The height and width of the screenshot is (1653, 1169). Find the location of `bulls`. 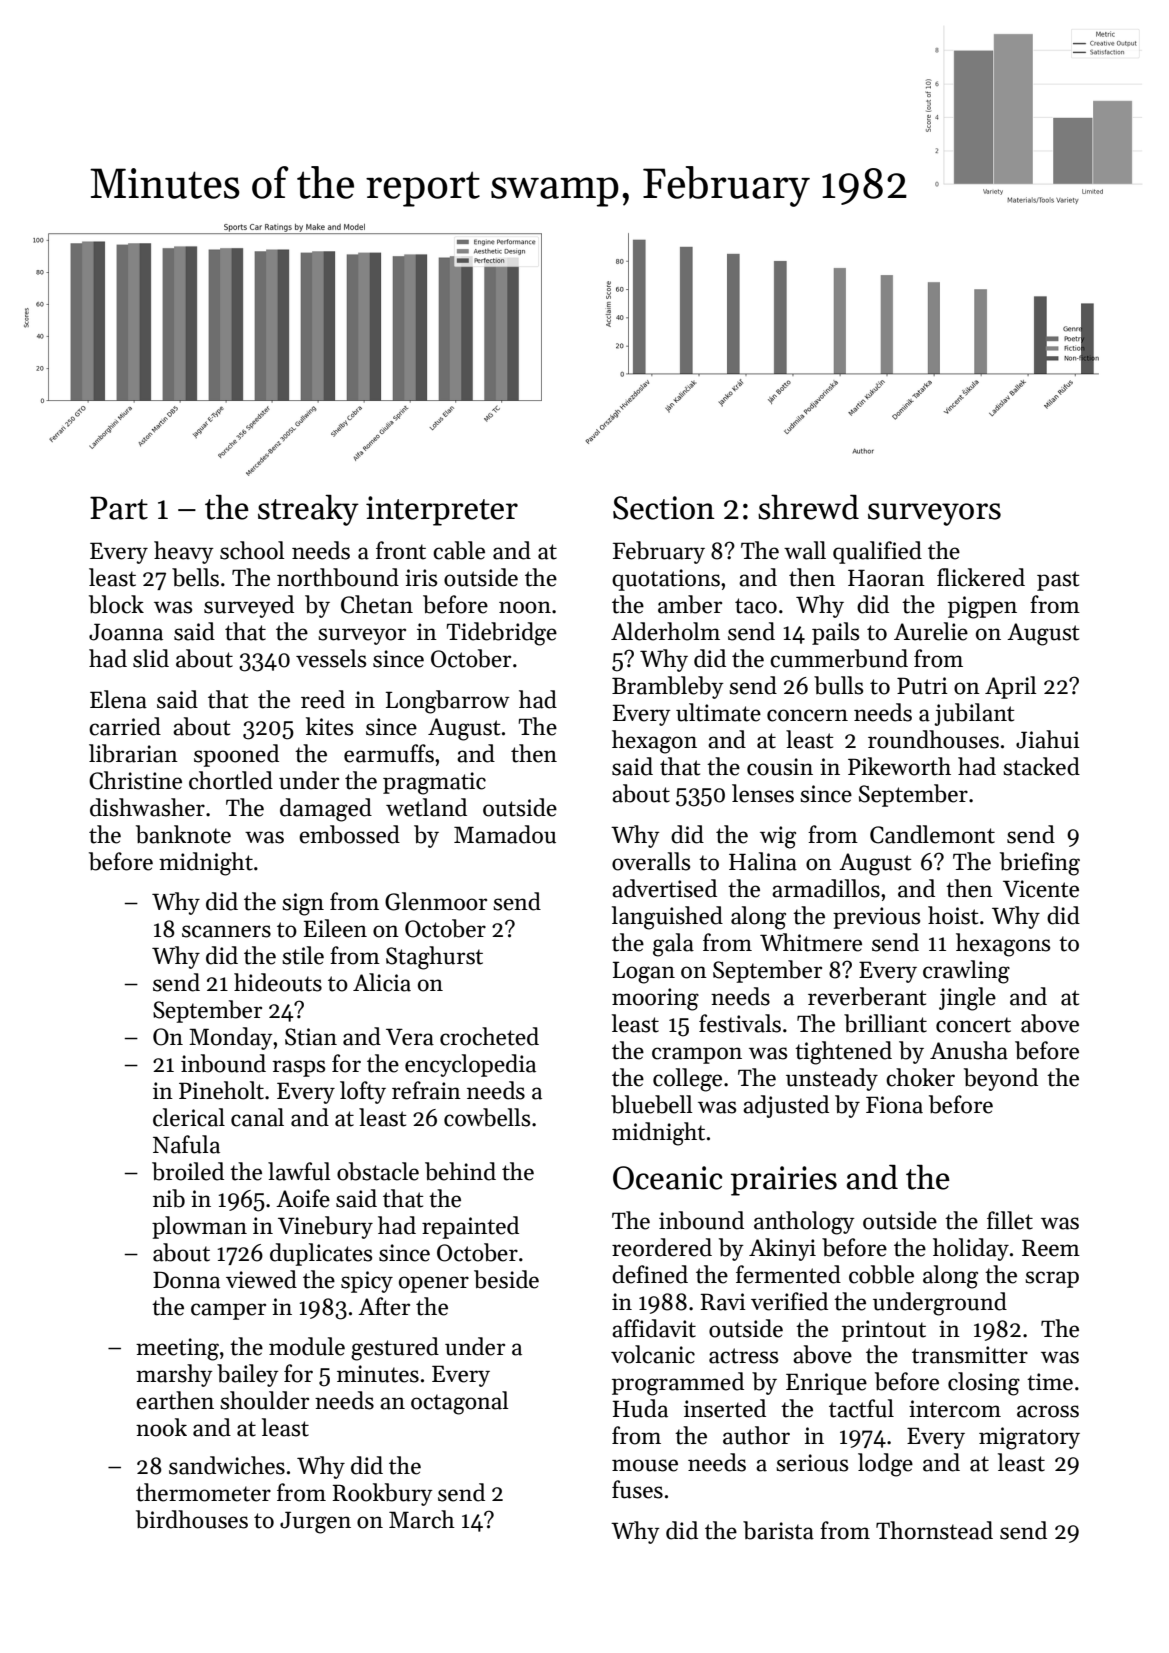

bulls is located at coordinates (838, 685).
